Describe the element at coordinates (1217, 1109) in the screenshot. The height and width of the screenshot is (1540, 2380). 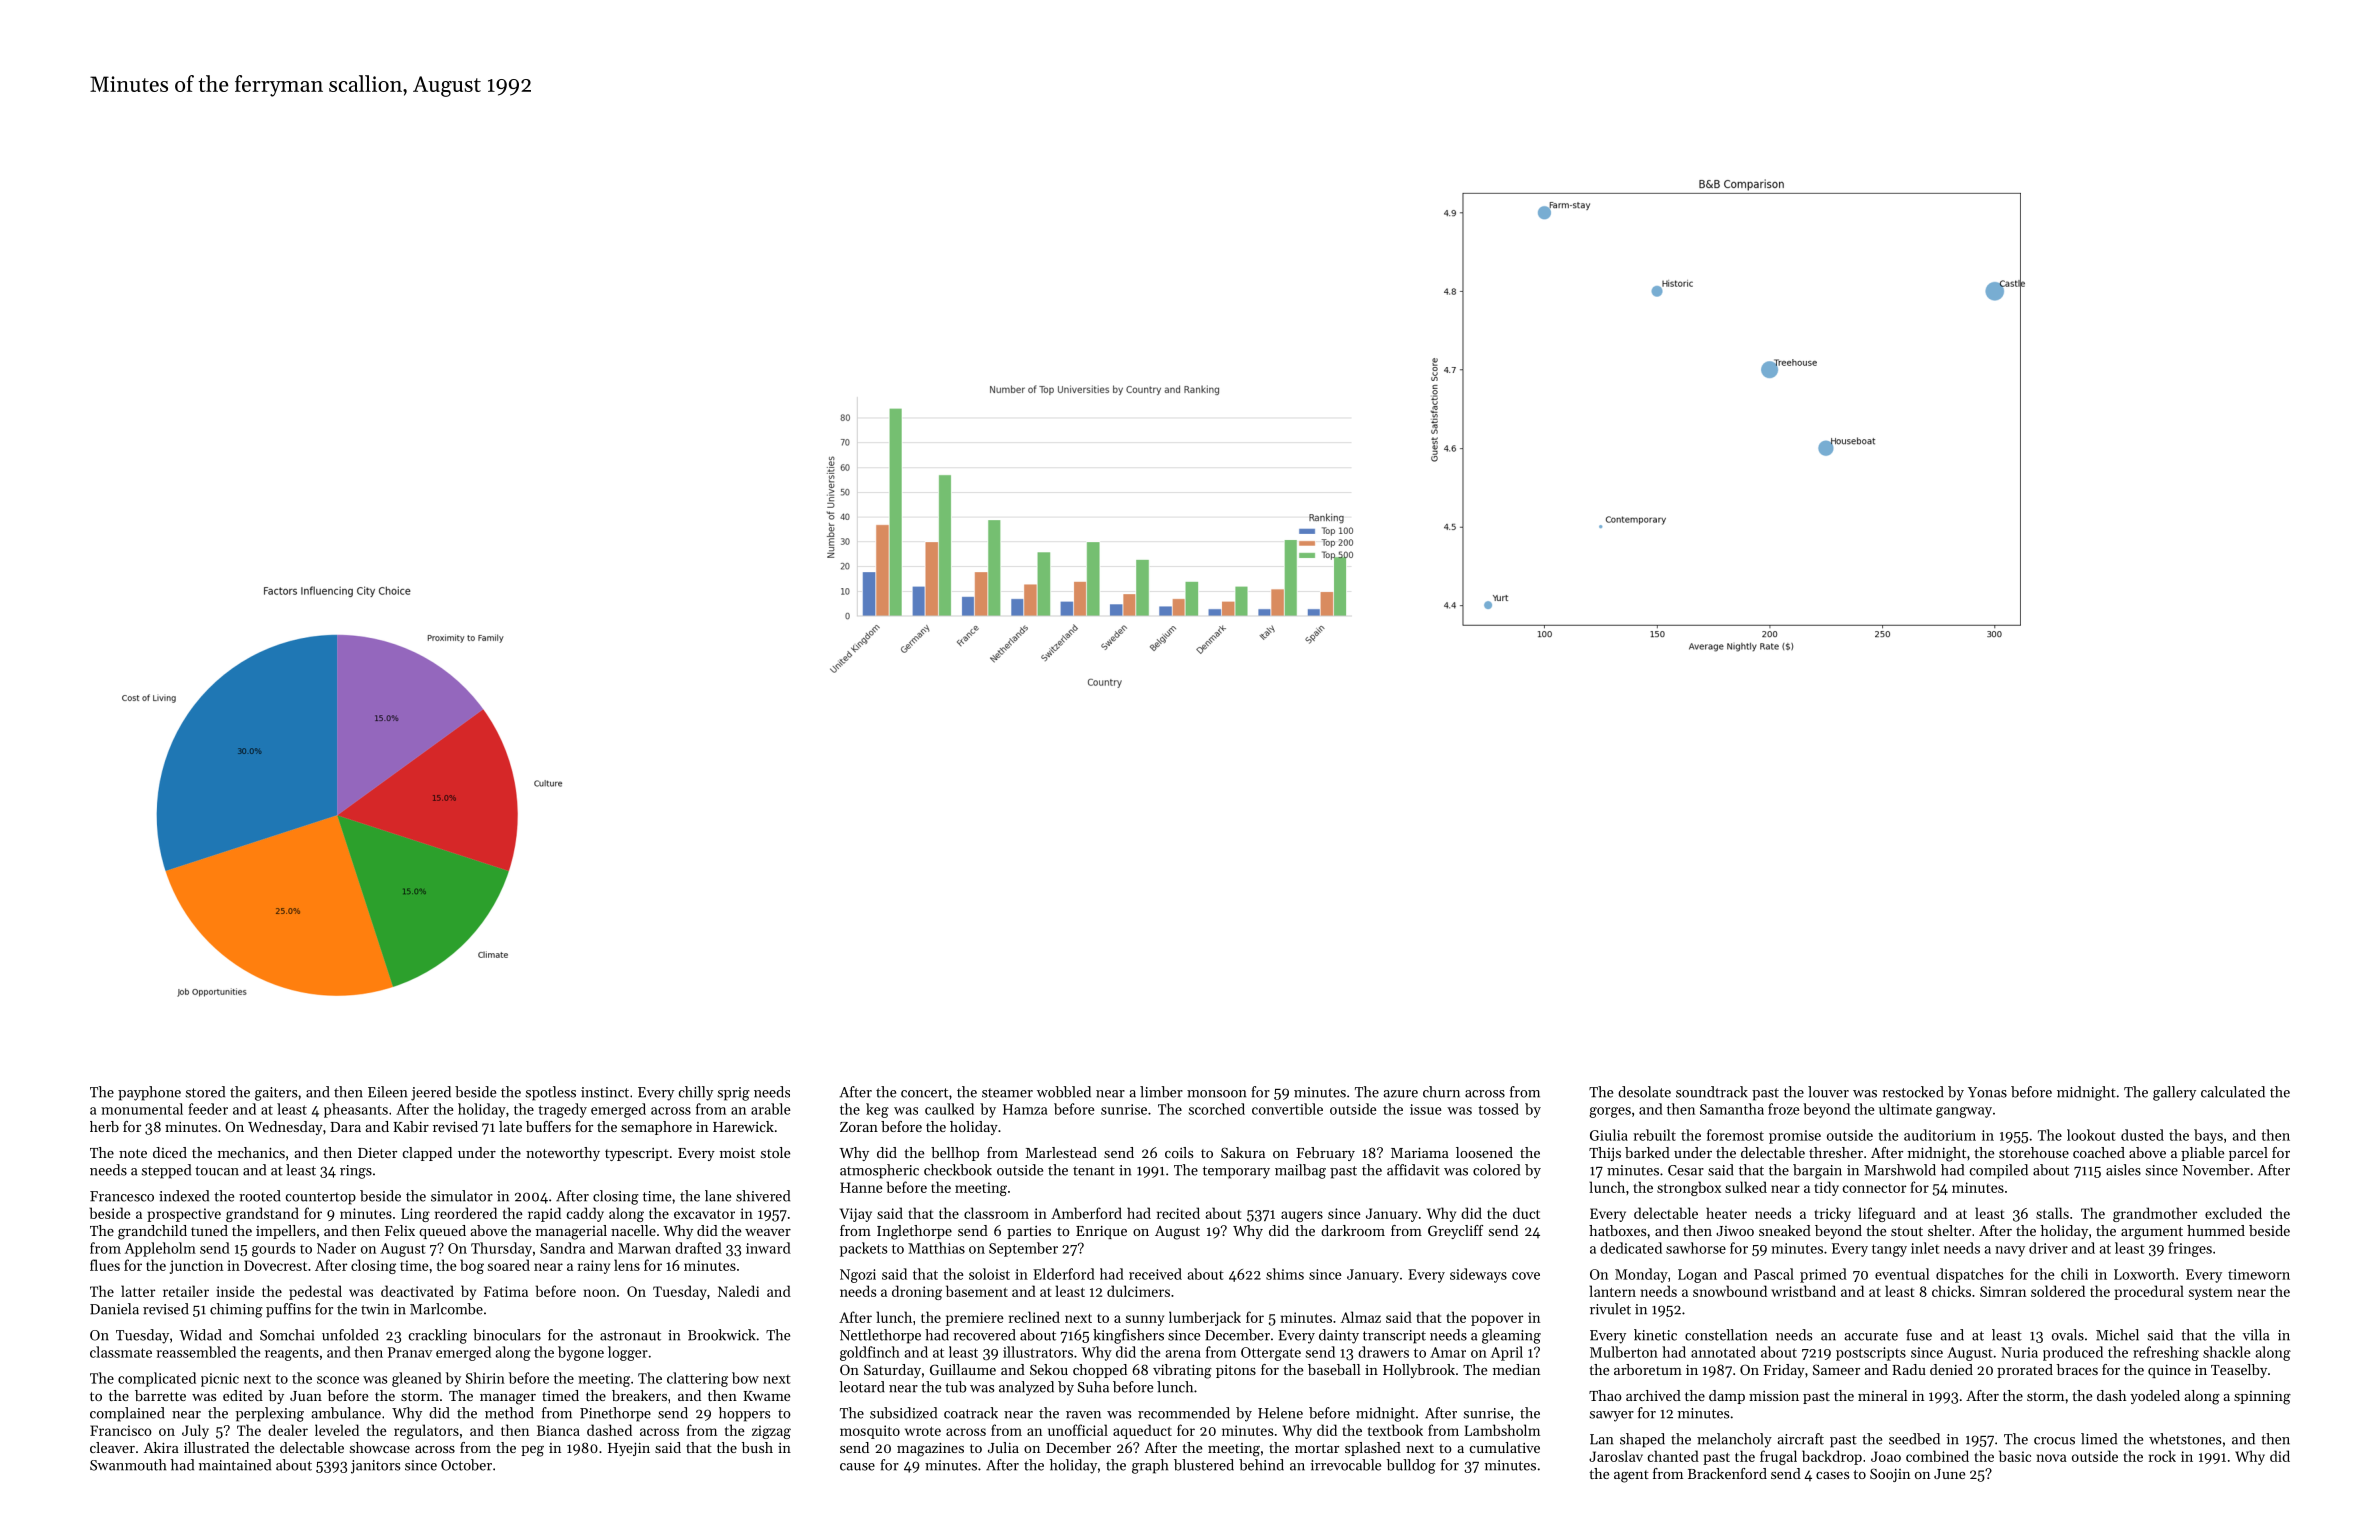
I see `scorched` at that location.
